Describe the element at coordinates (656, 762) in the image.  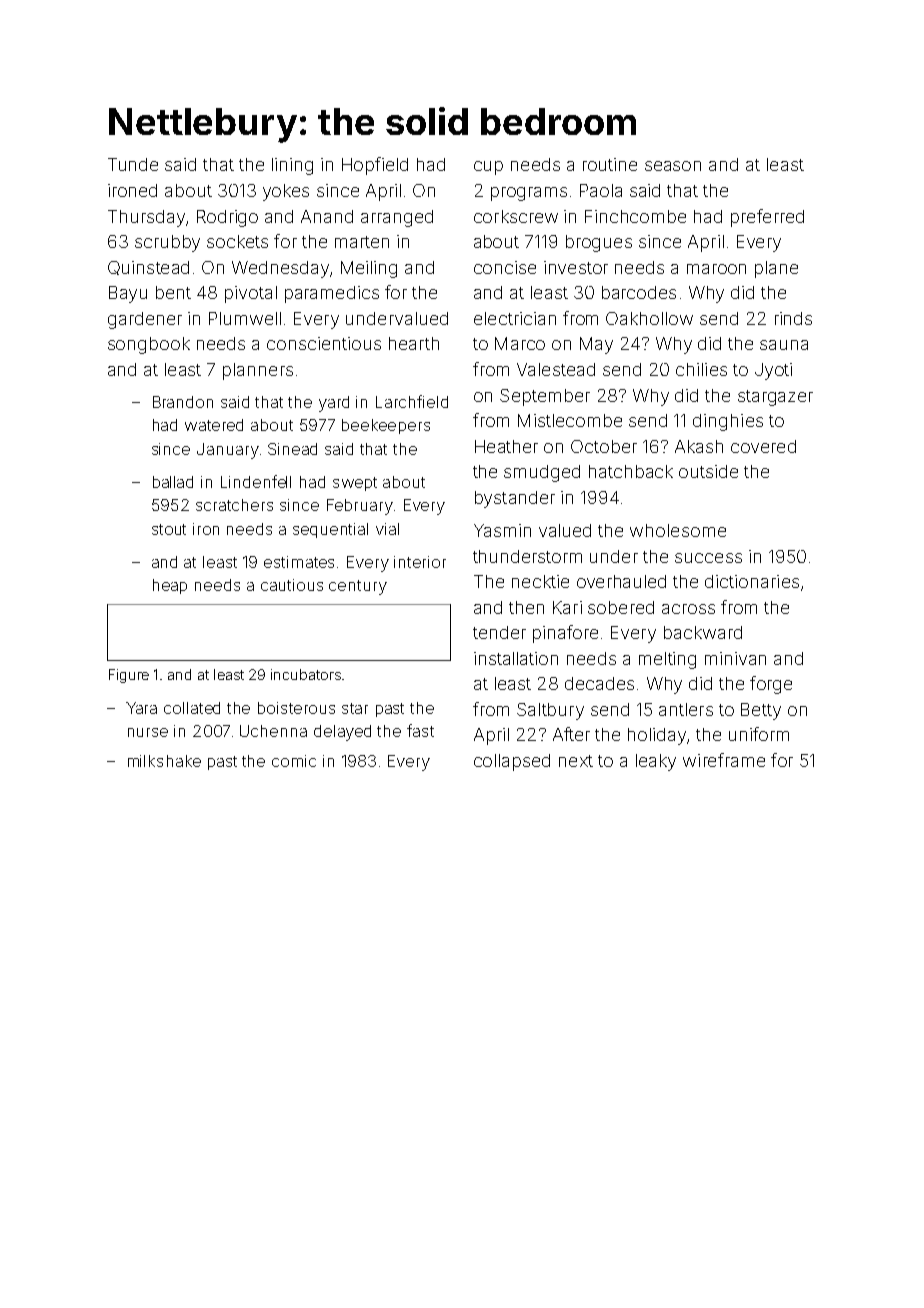
I see `leaky` at that location.
